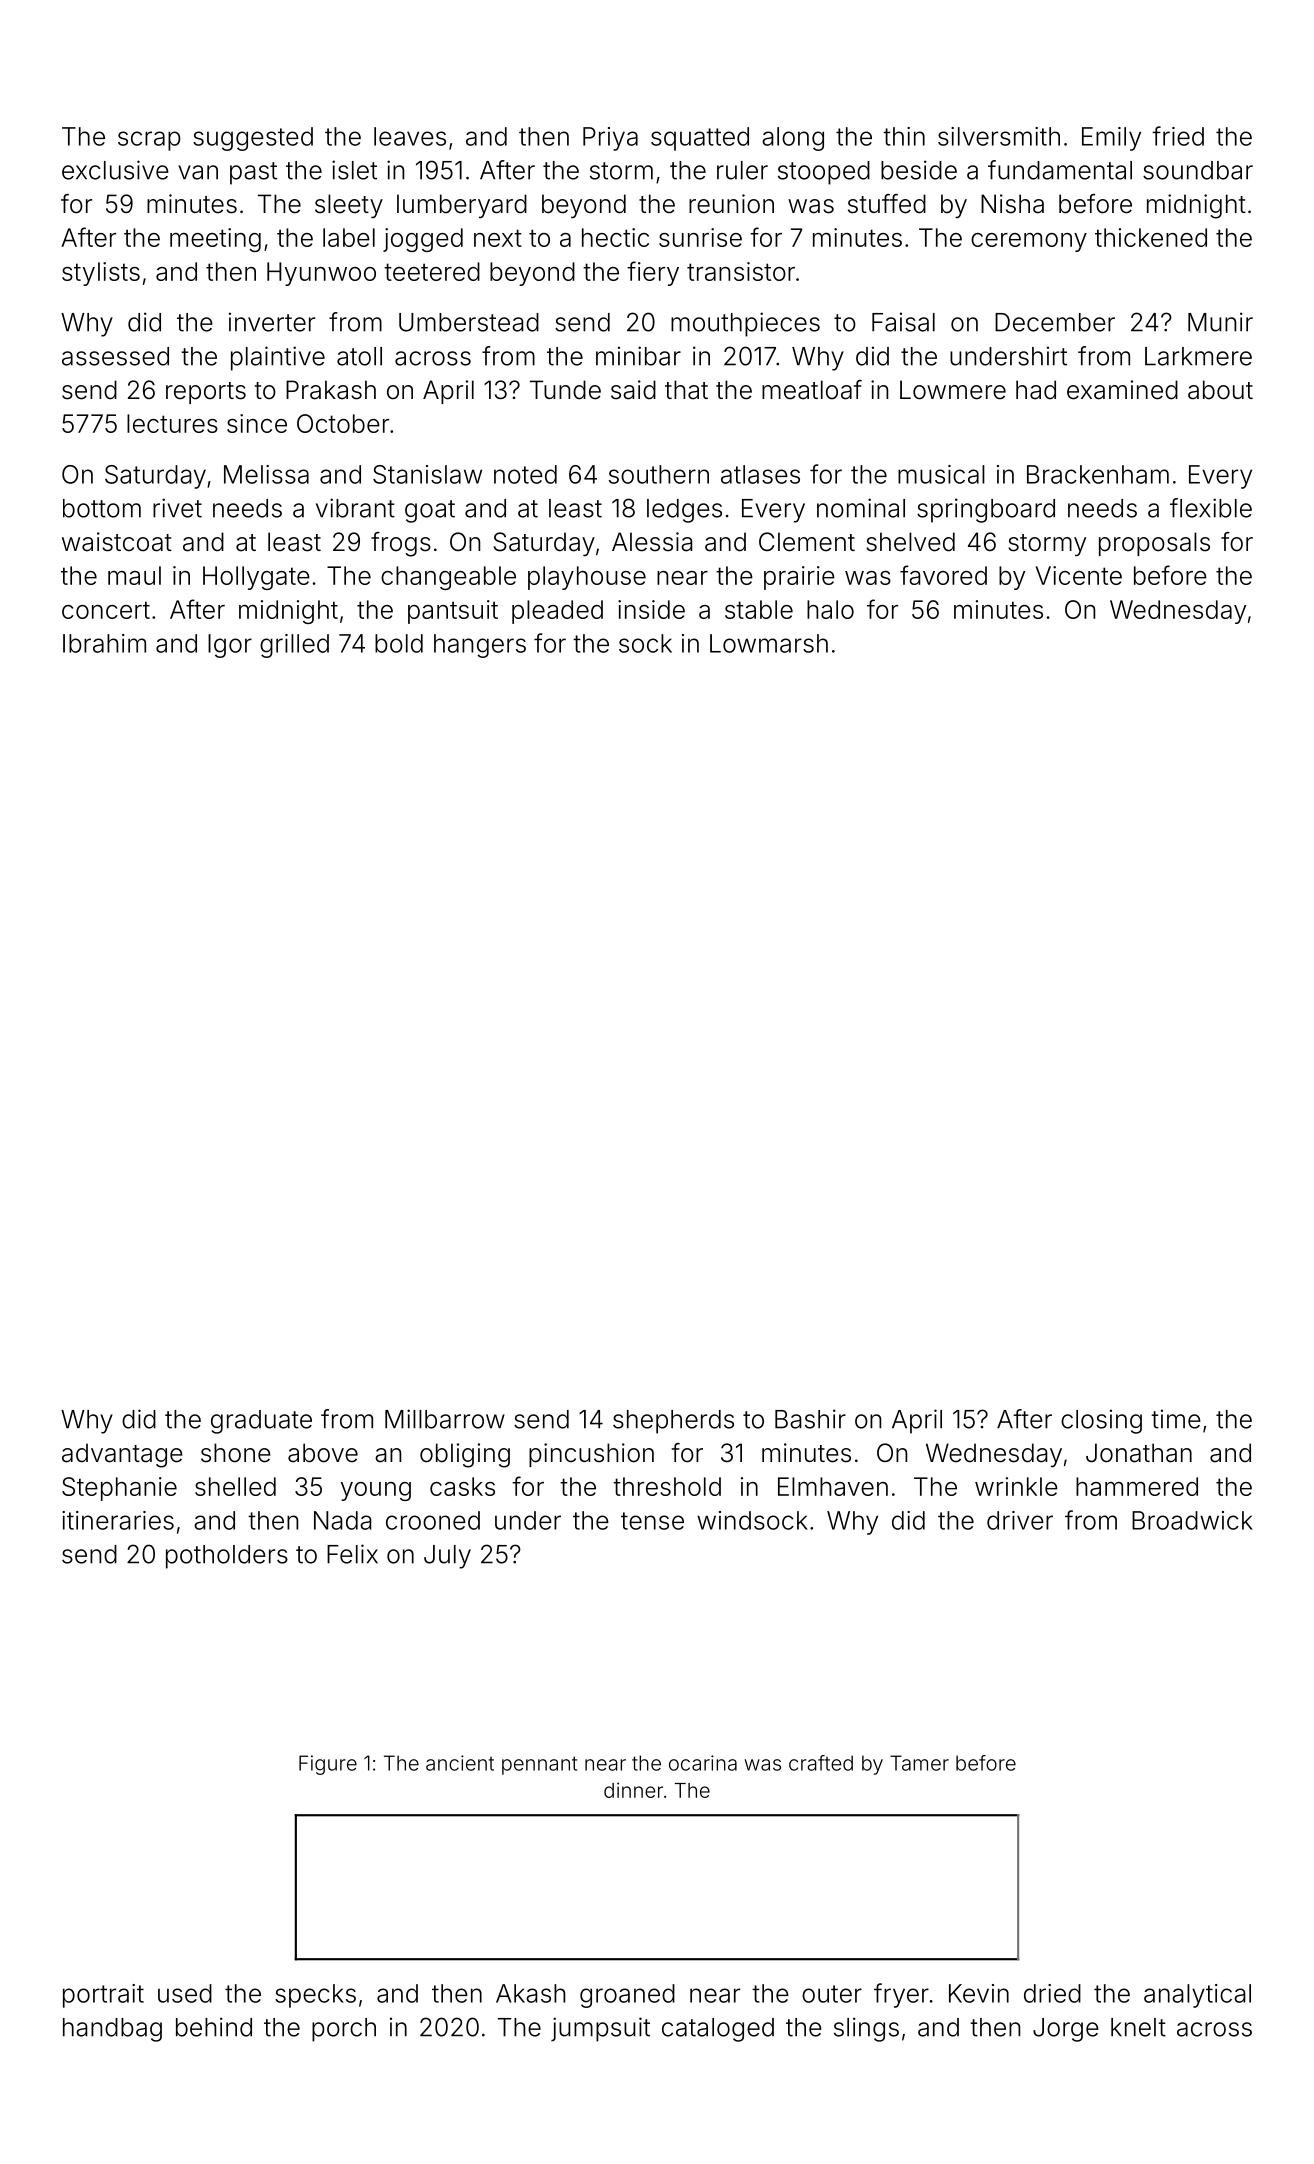 The image size is (1314, 2164). I want to click on threshold, so click(667, 1486).
